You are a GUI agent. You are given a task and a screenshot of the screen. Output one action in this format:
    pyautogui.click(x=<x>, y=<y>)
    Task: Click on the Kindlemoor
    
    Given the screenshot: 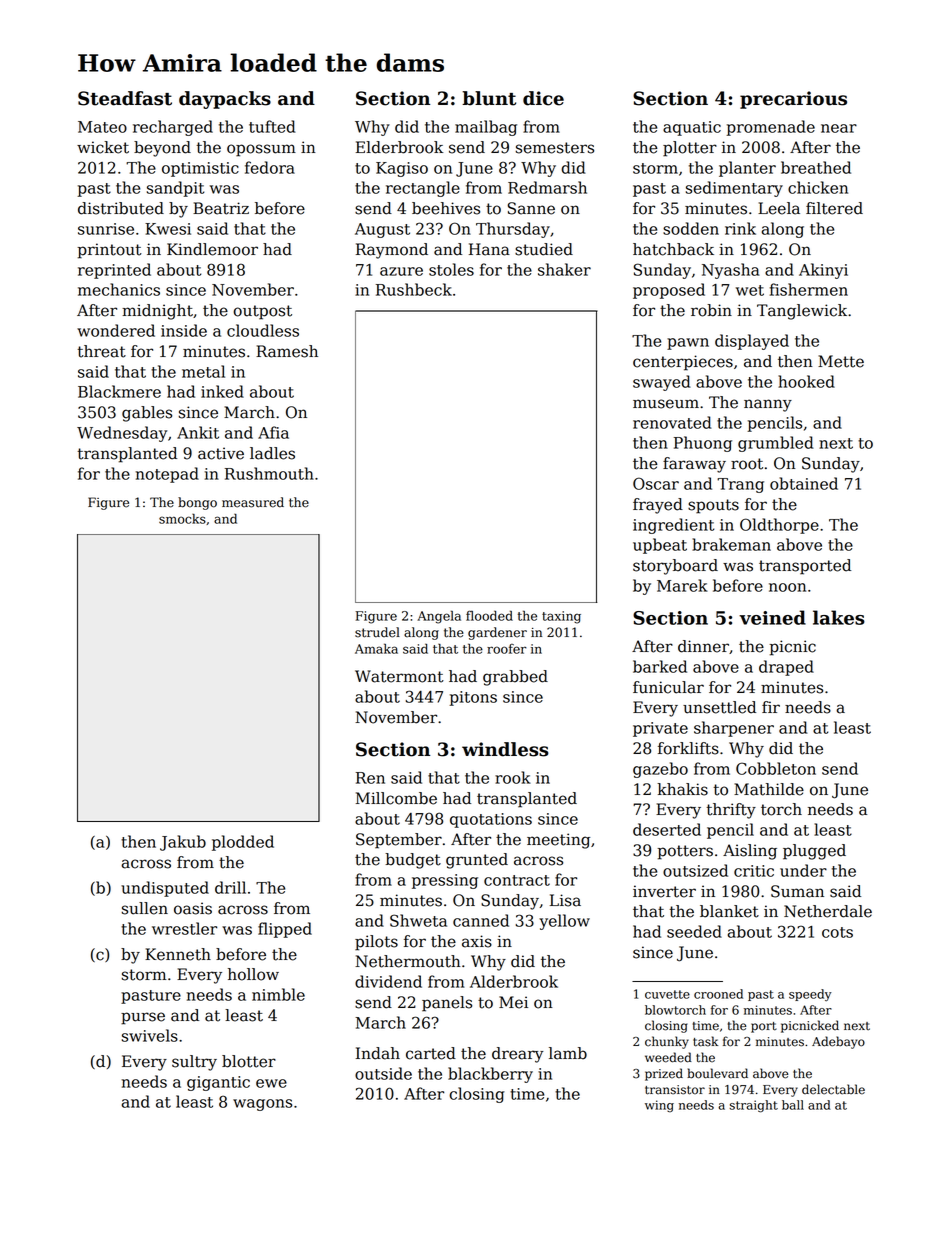 What is the action you would take?
    pyautogui.click(x=212, y=249)
